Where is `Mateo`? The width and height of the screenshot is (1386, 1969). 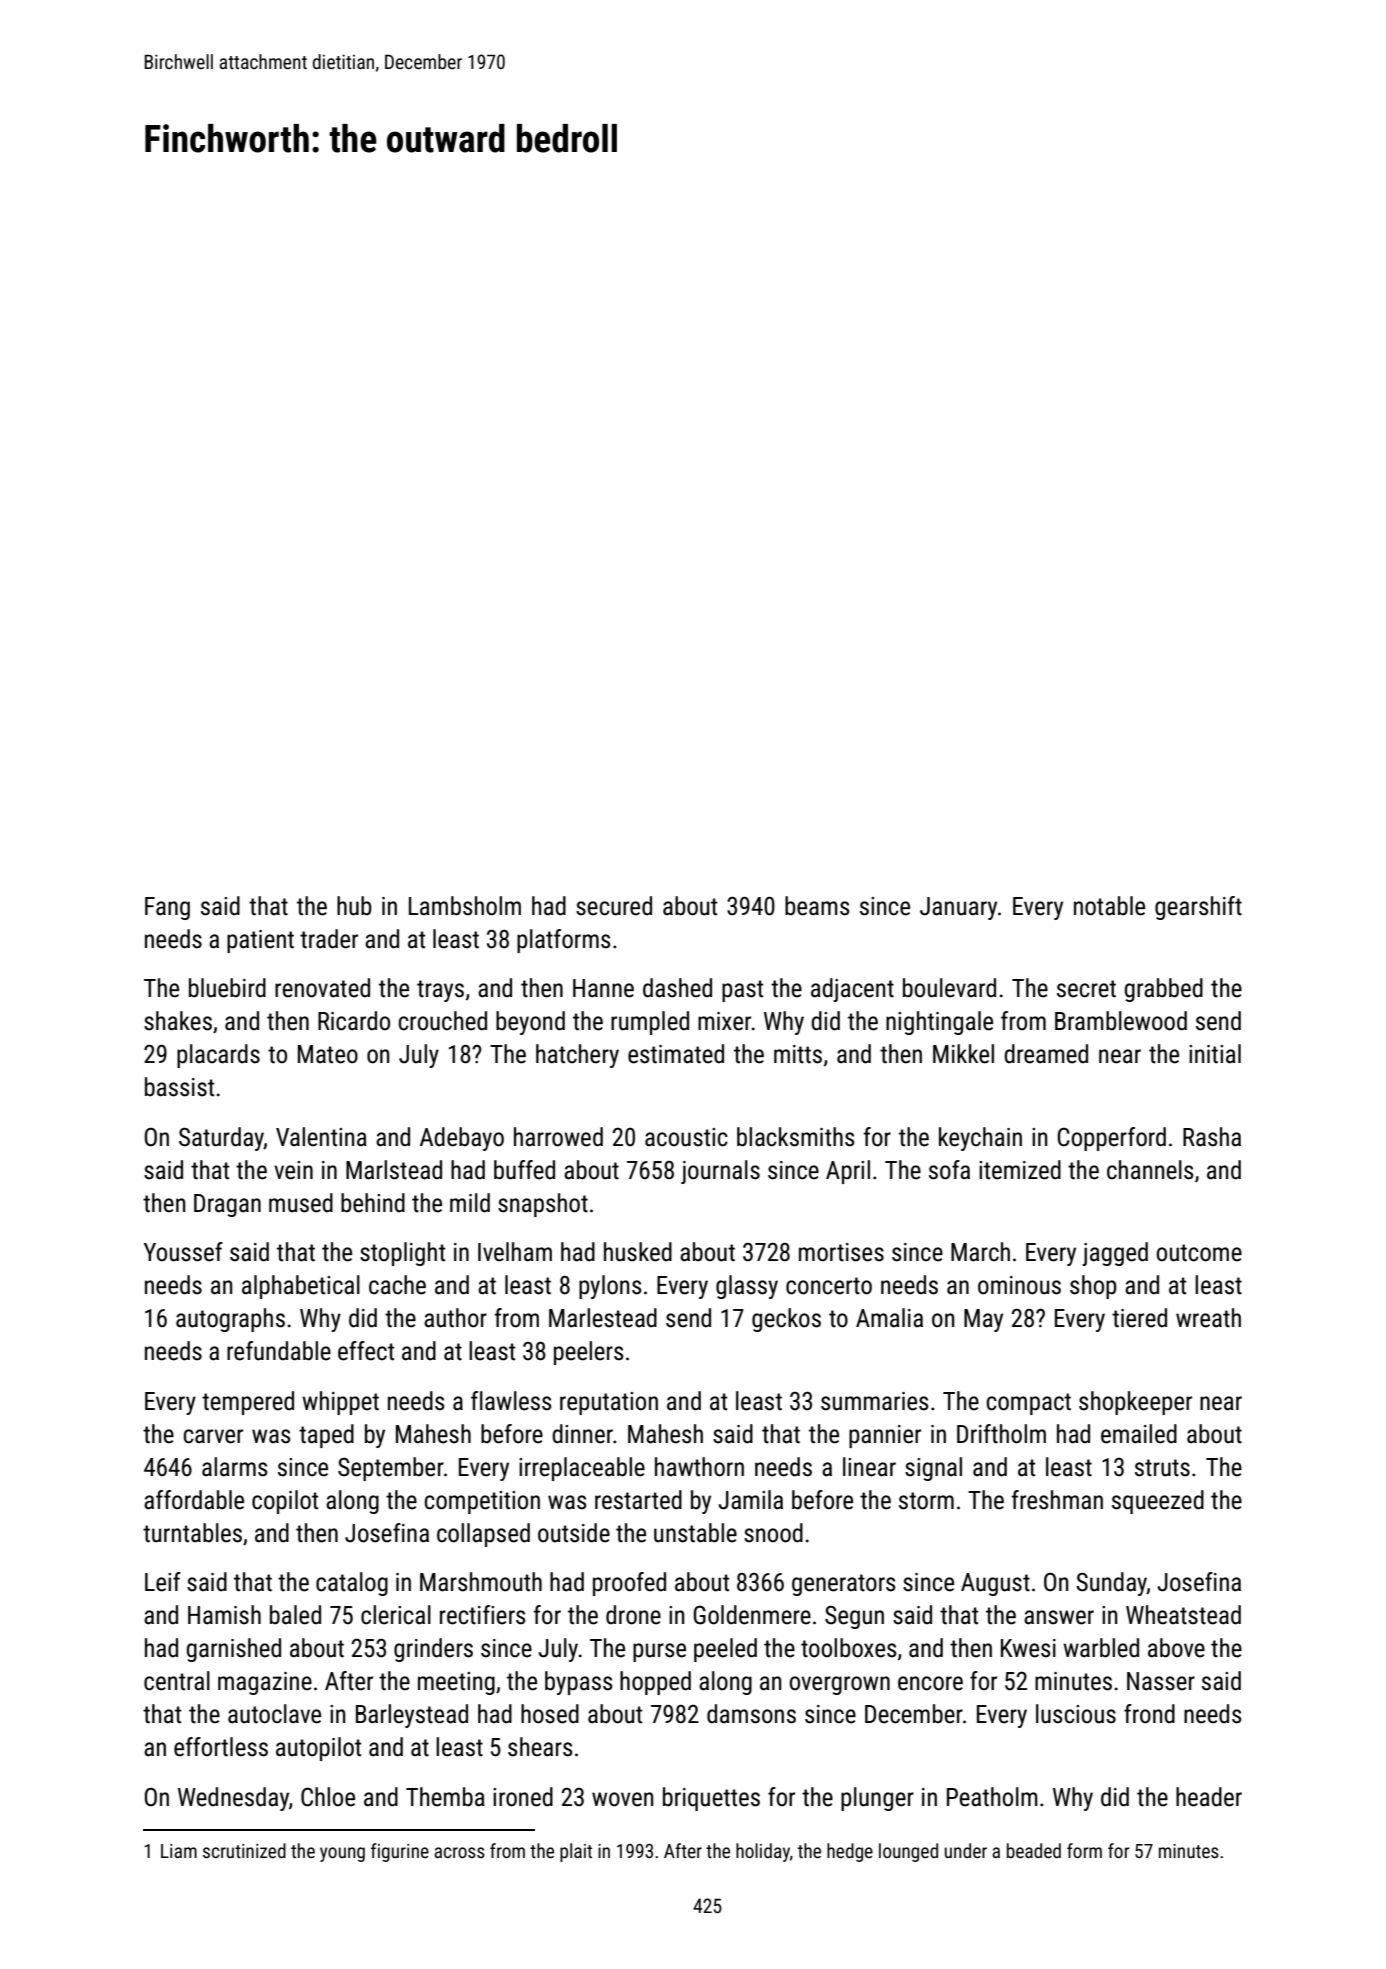 Mateo is located at coordinates (328, 1054).
